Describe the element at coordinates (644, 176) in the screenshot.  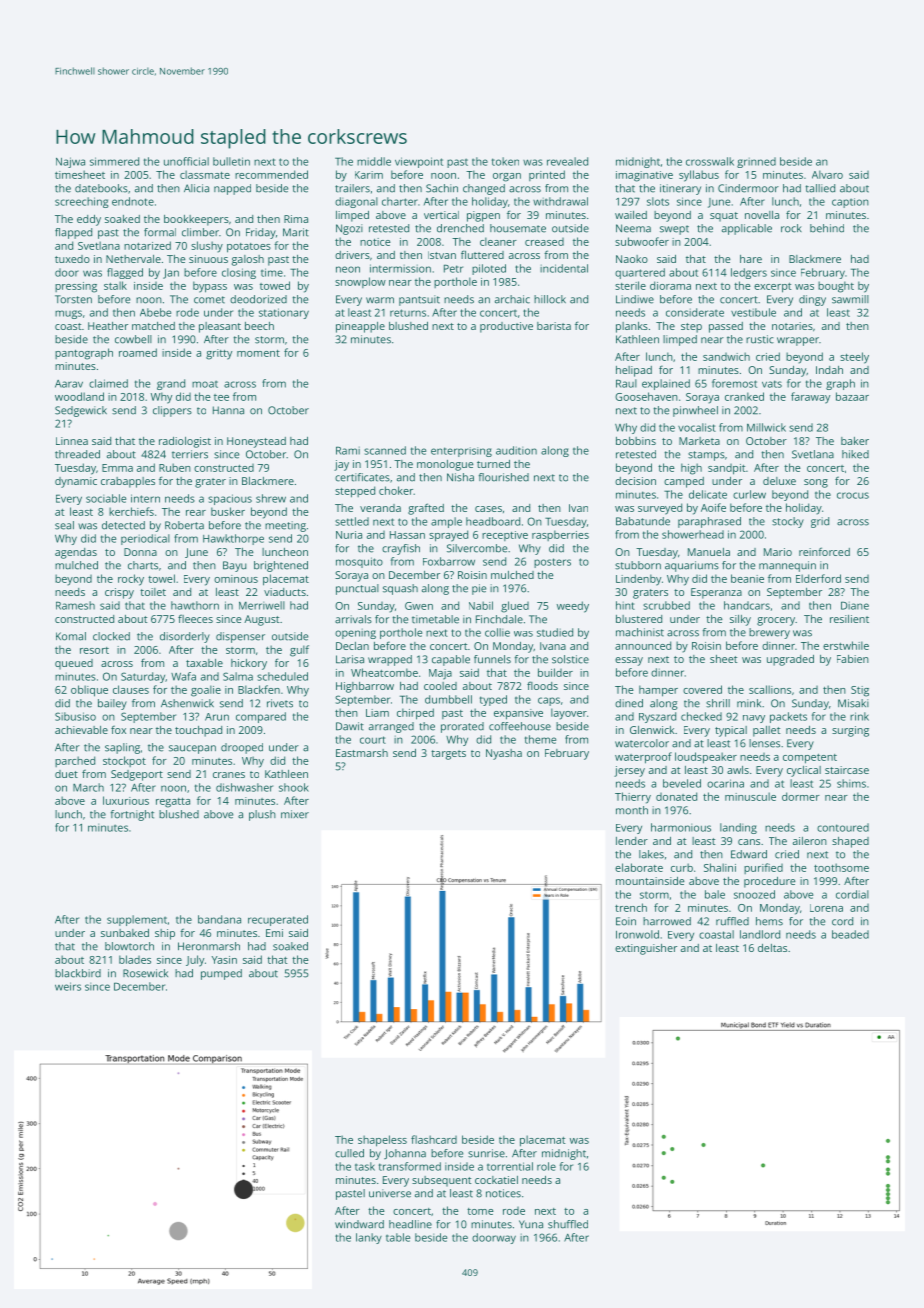
I see `imaginative` at that location.
